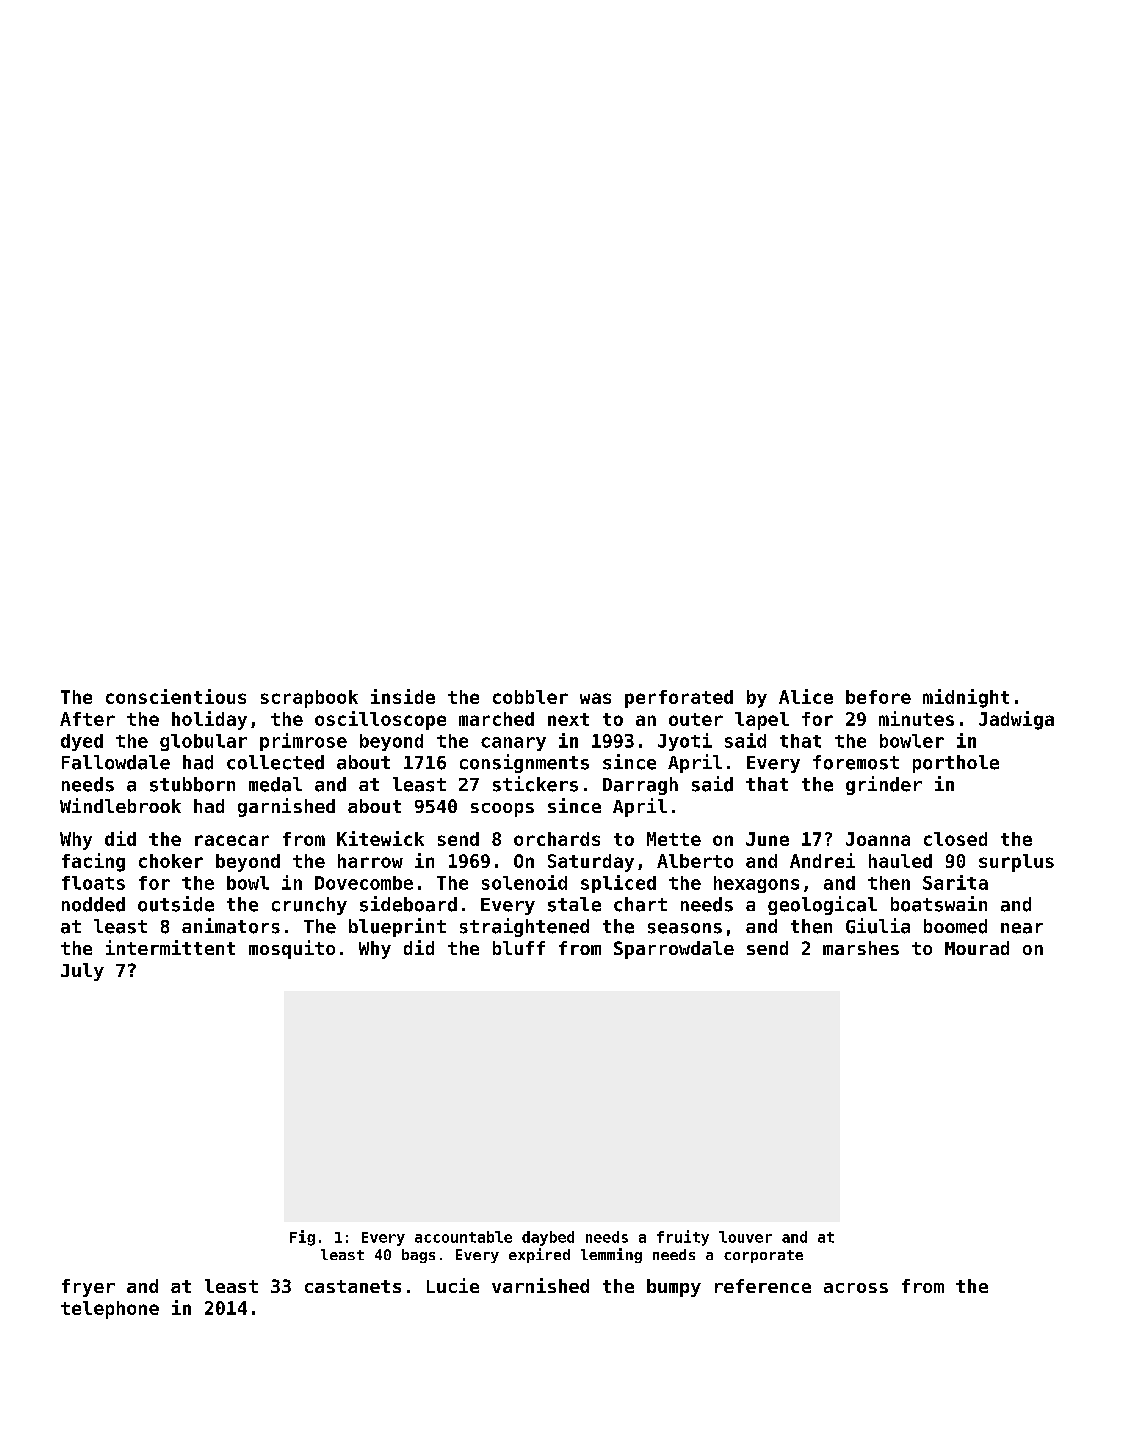  I want to click on geological, so click(822, 905).
